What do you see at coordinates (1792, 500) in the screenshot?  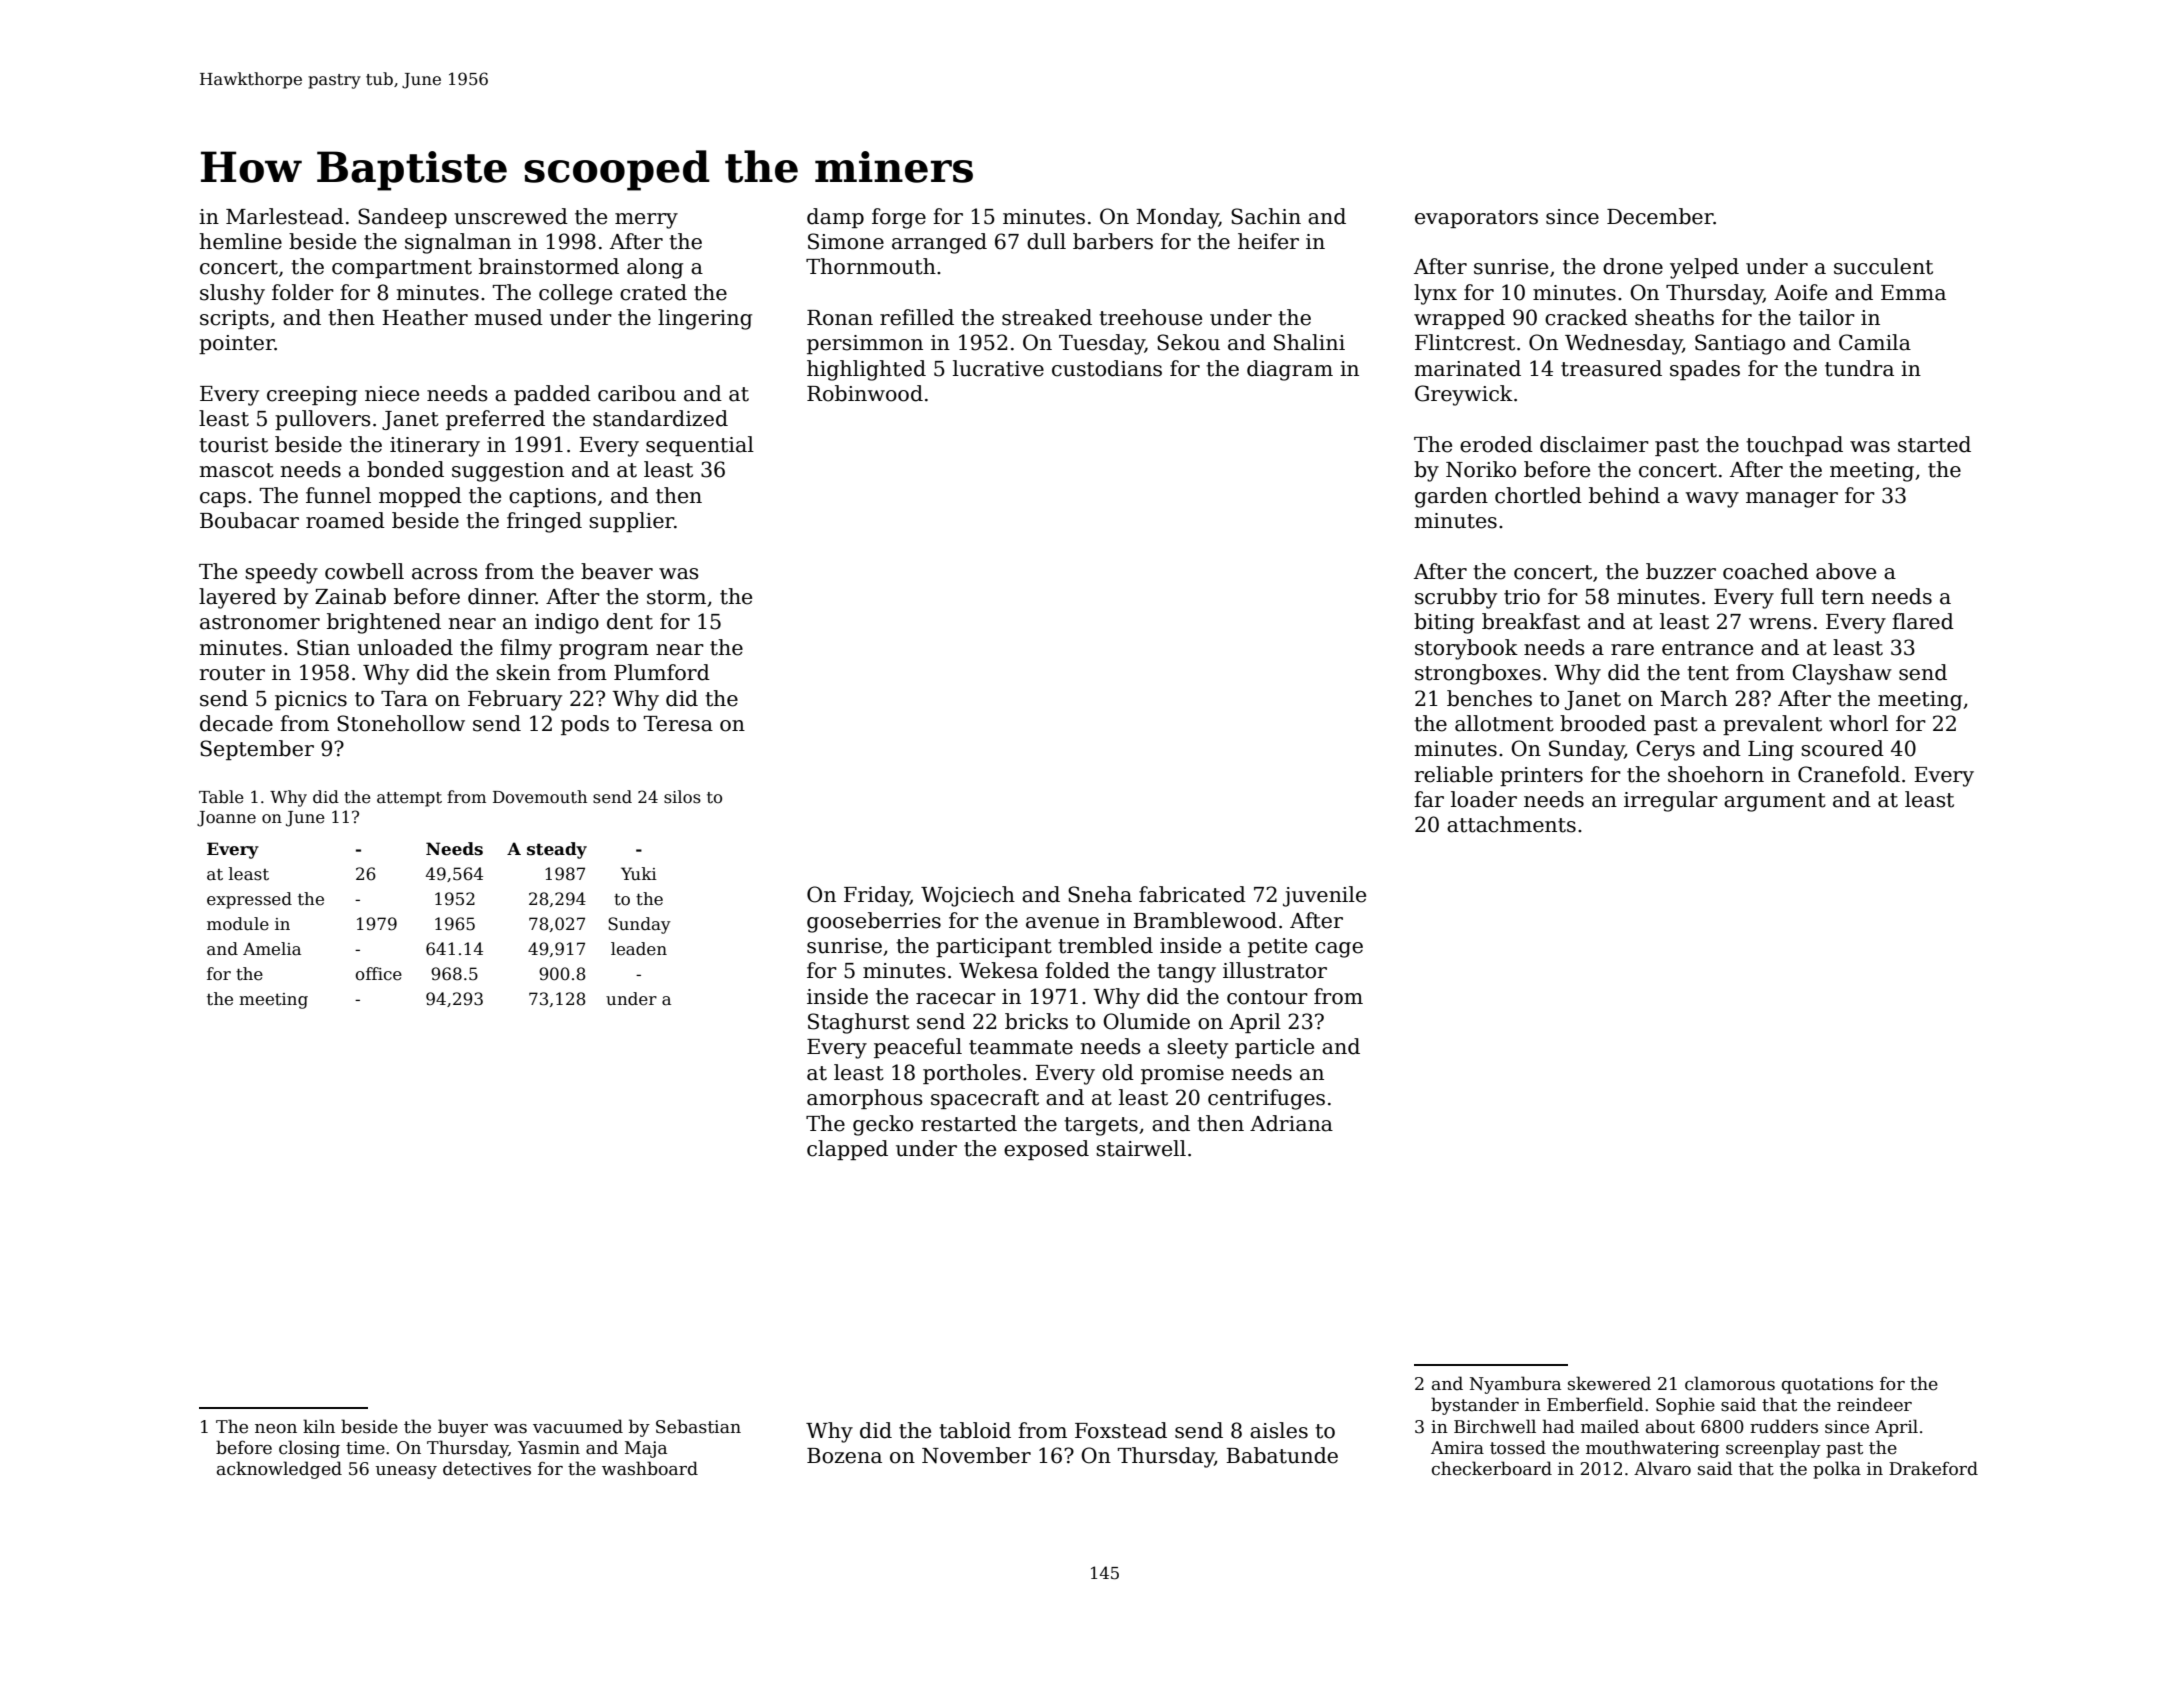 I see `manager` at bounding box center [1792, 500].
